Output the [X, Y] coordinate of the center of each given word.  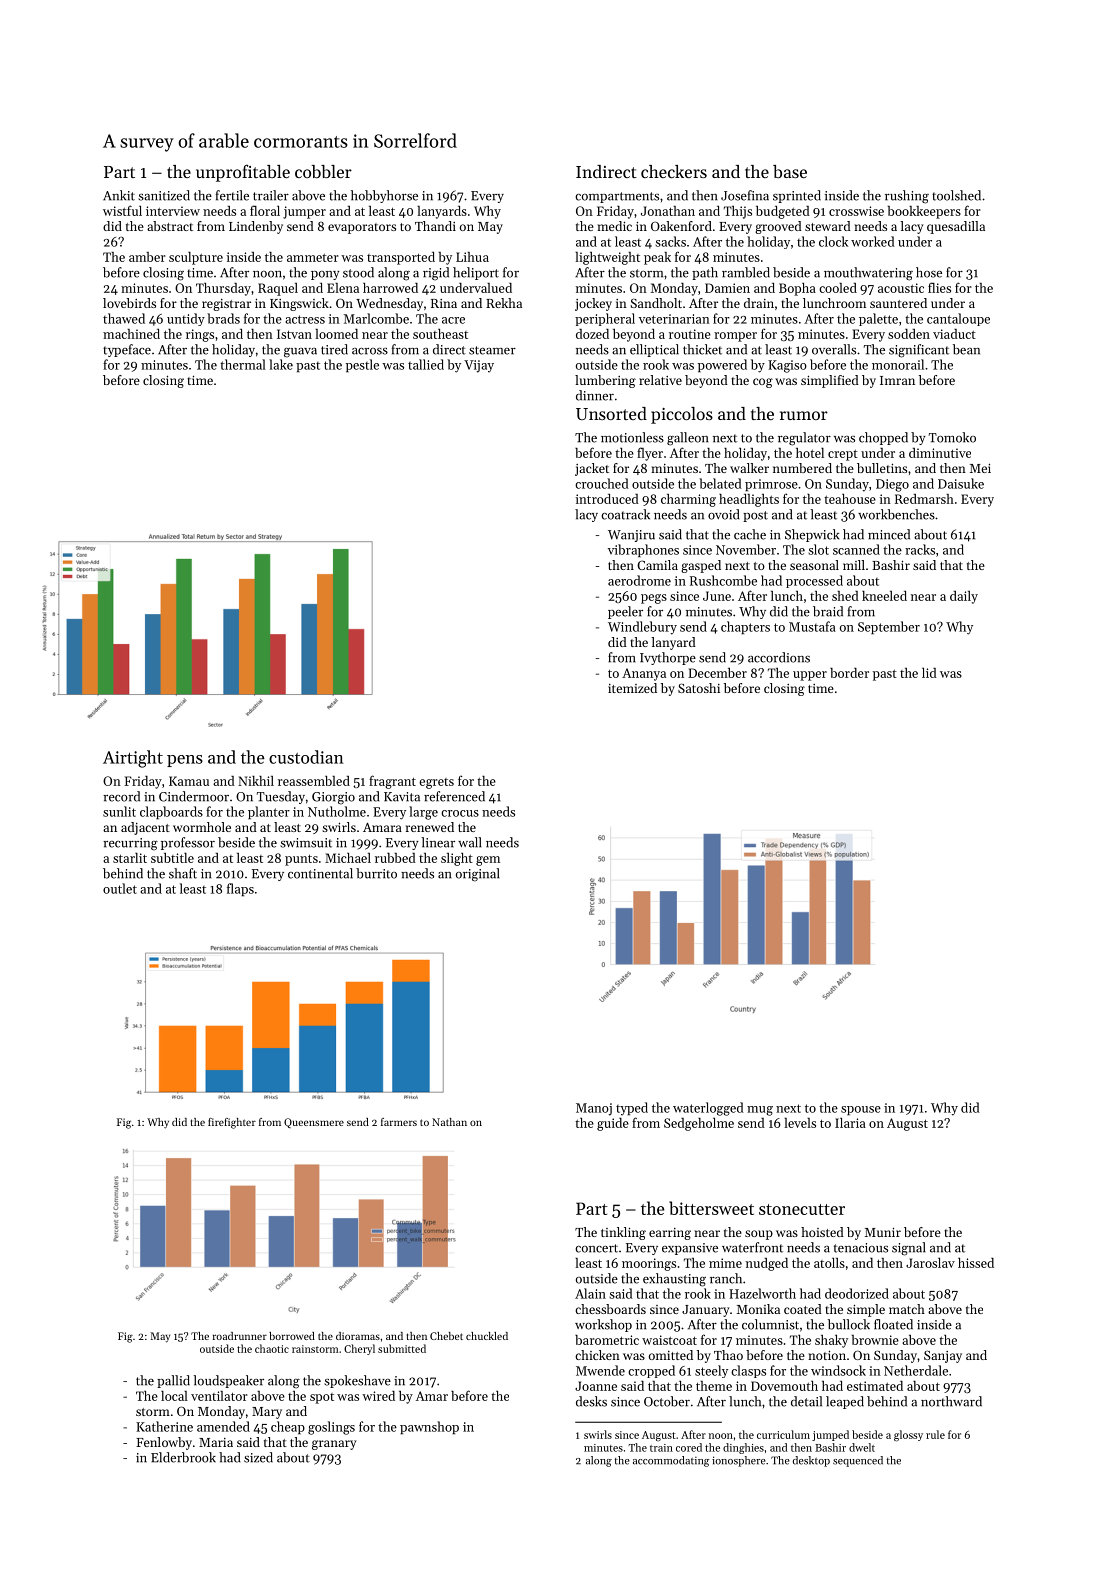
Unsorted [611, 413]
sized [258, 1457]
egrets [436, 783]
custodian [306, 757]
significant [919, 351]
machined [131, 334]
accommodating [671, 1461]
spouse [861, 1110]
